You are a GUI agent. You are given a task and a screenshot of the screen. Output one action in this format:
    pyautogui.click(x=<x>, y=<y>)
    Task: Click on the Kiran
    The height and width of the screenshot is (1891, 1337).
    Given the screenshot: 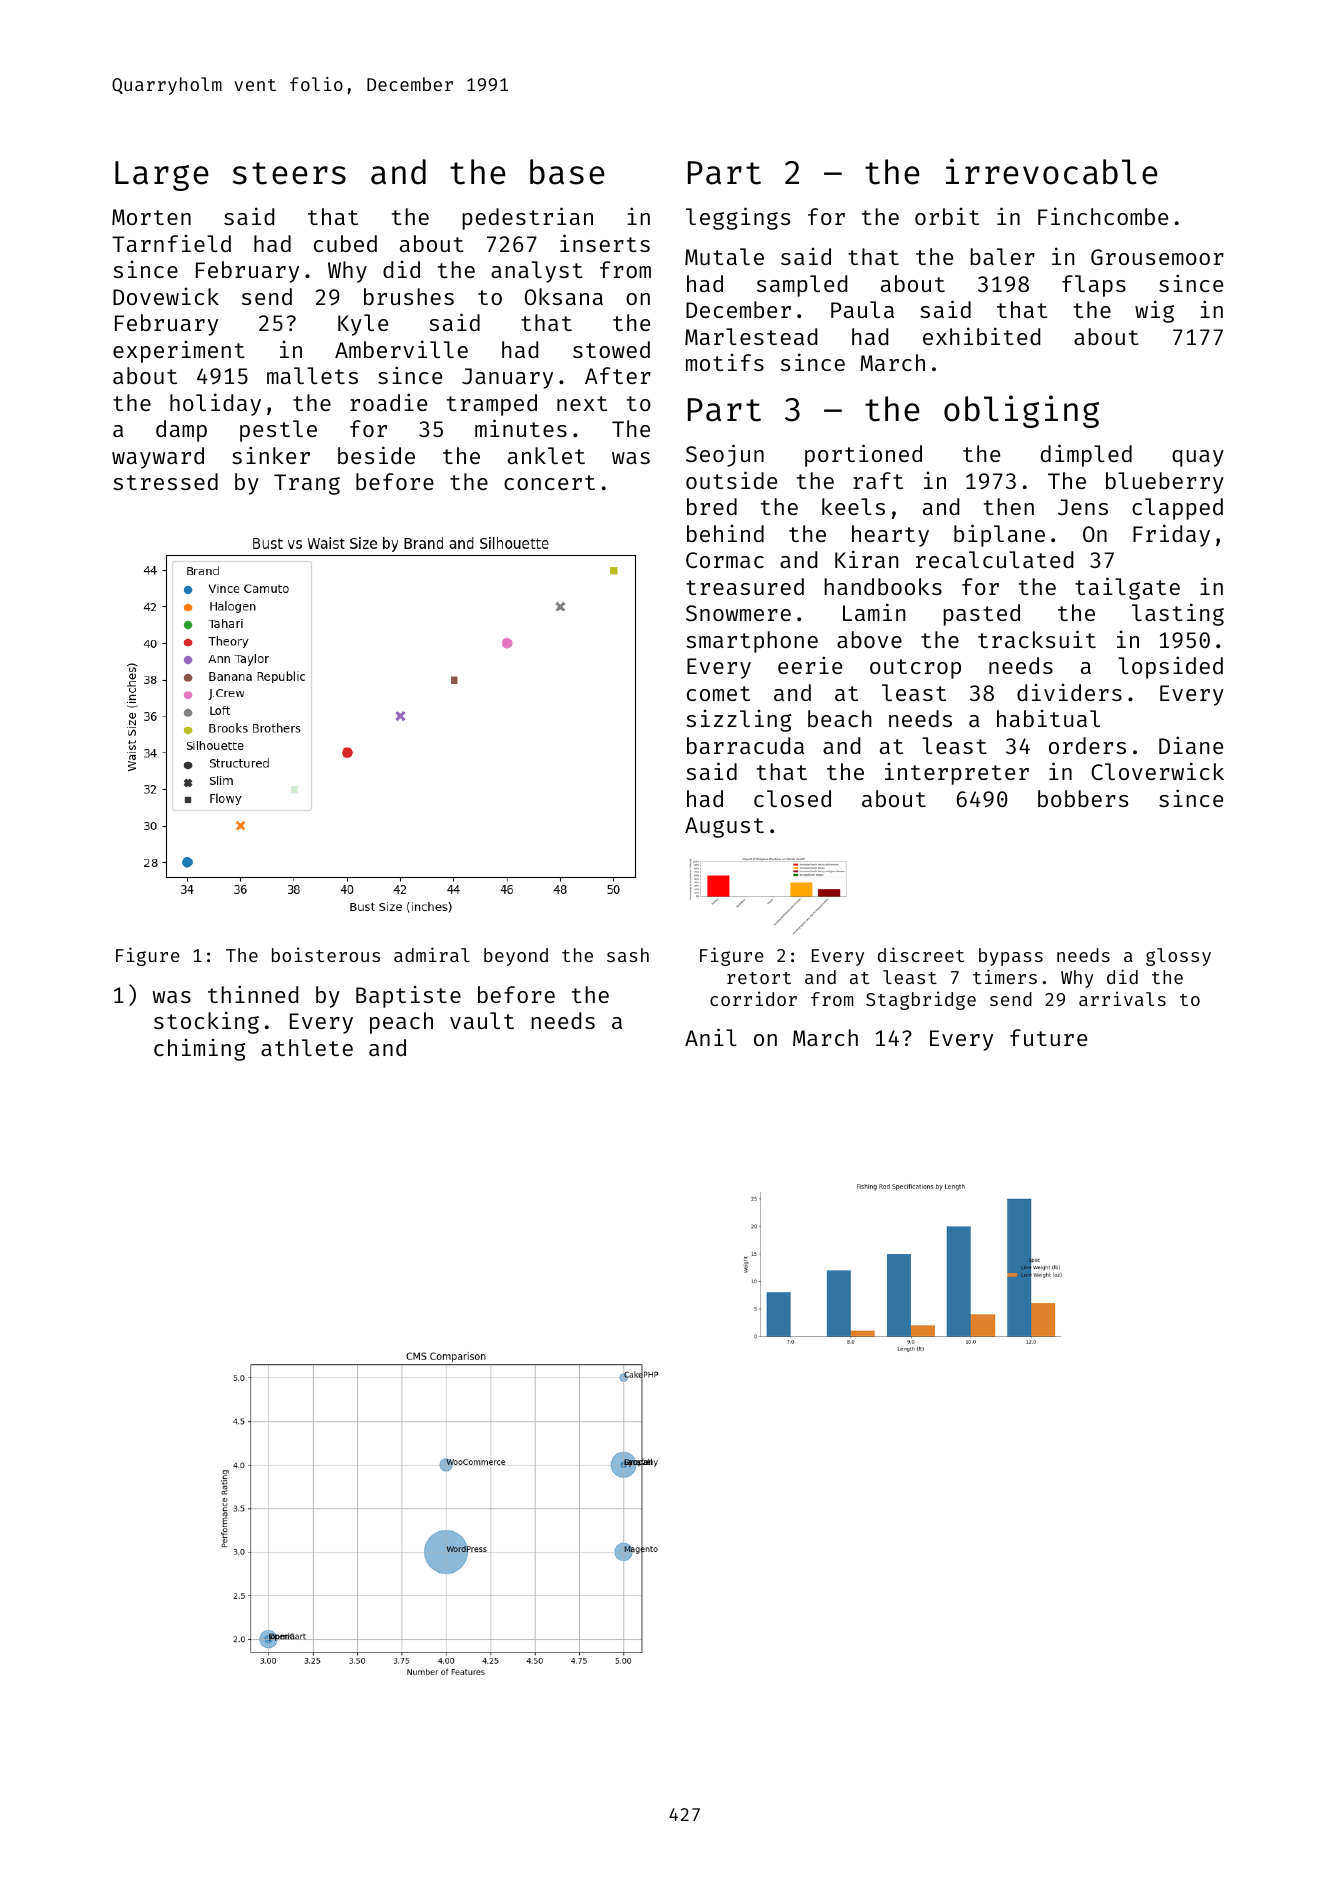 What is the action you would take?
    pyautogui.click(x=867, y=559)
